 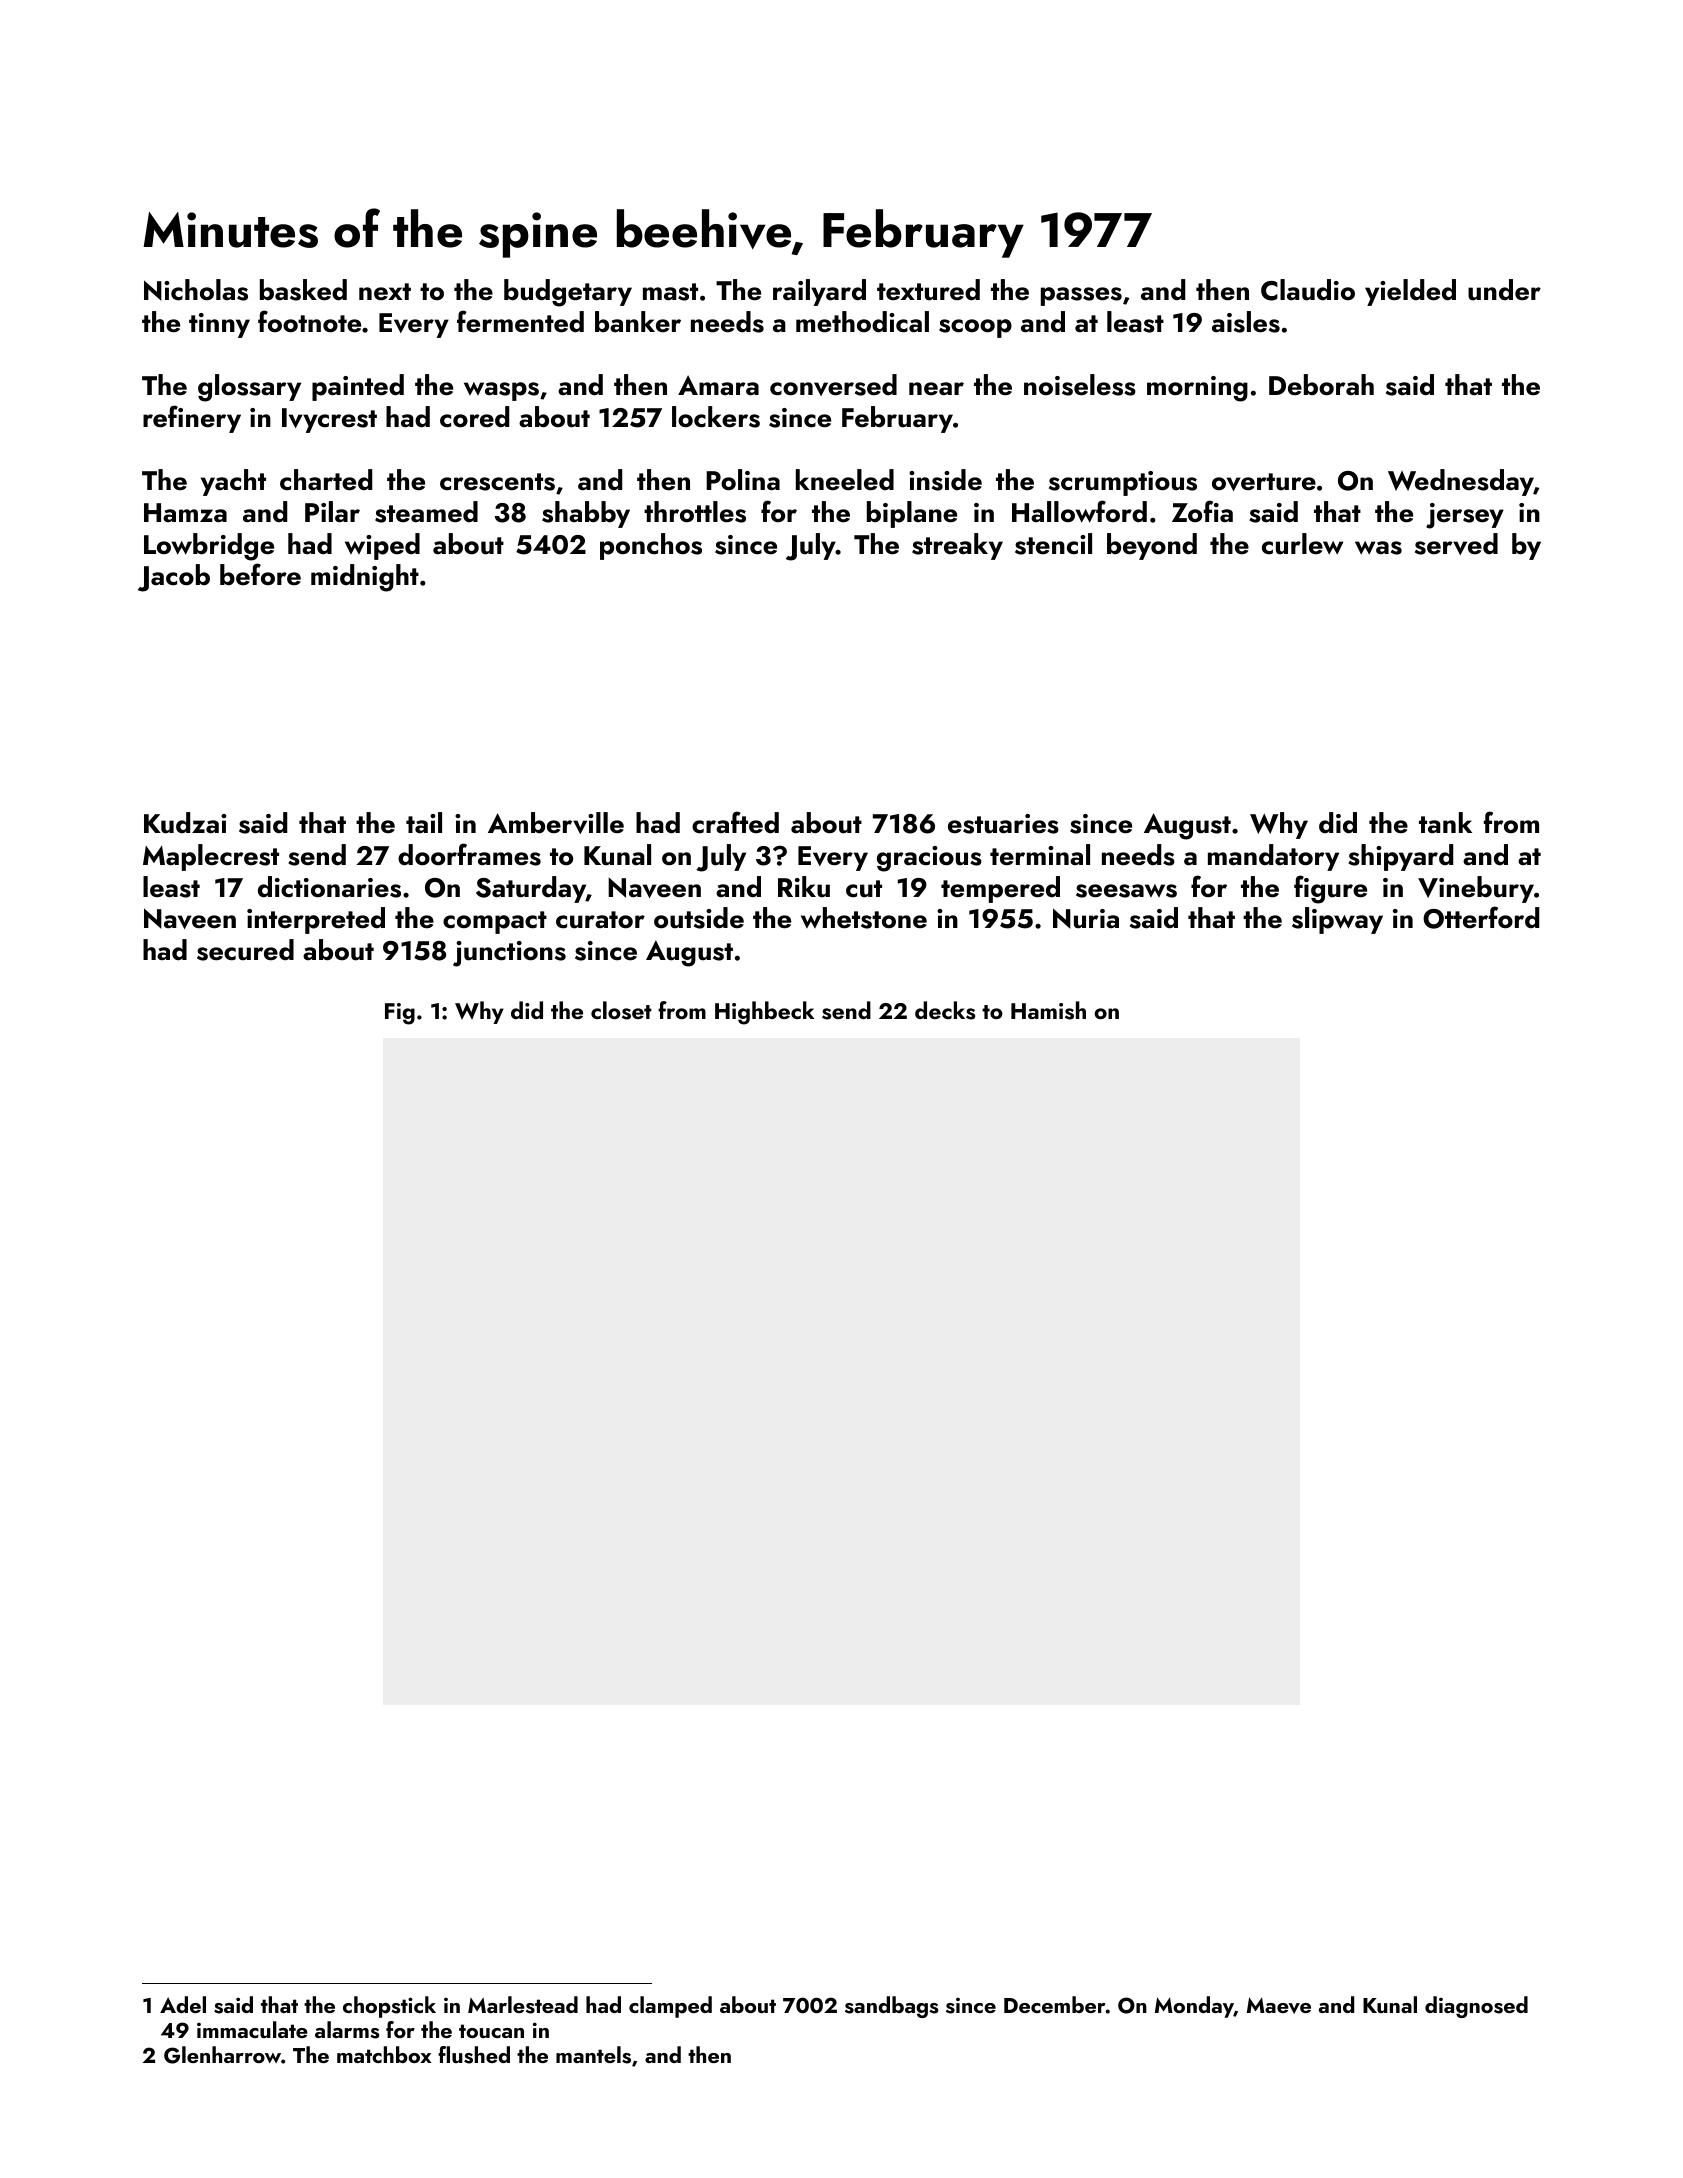 I want to click on Highbeck, so click(x=764, y=1013).
